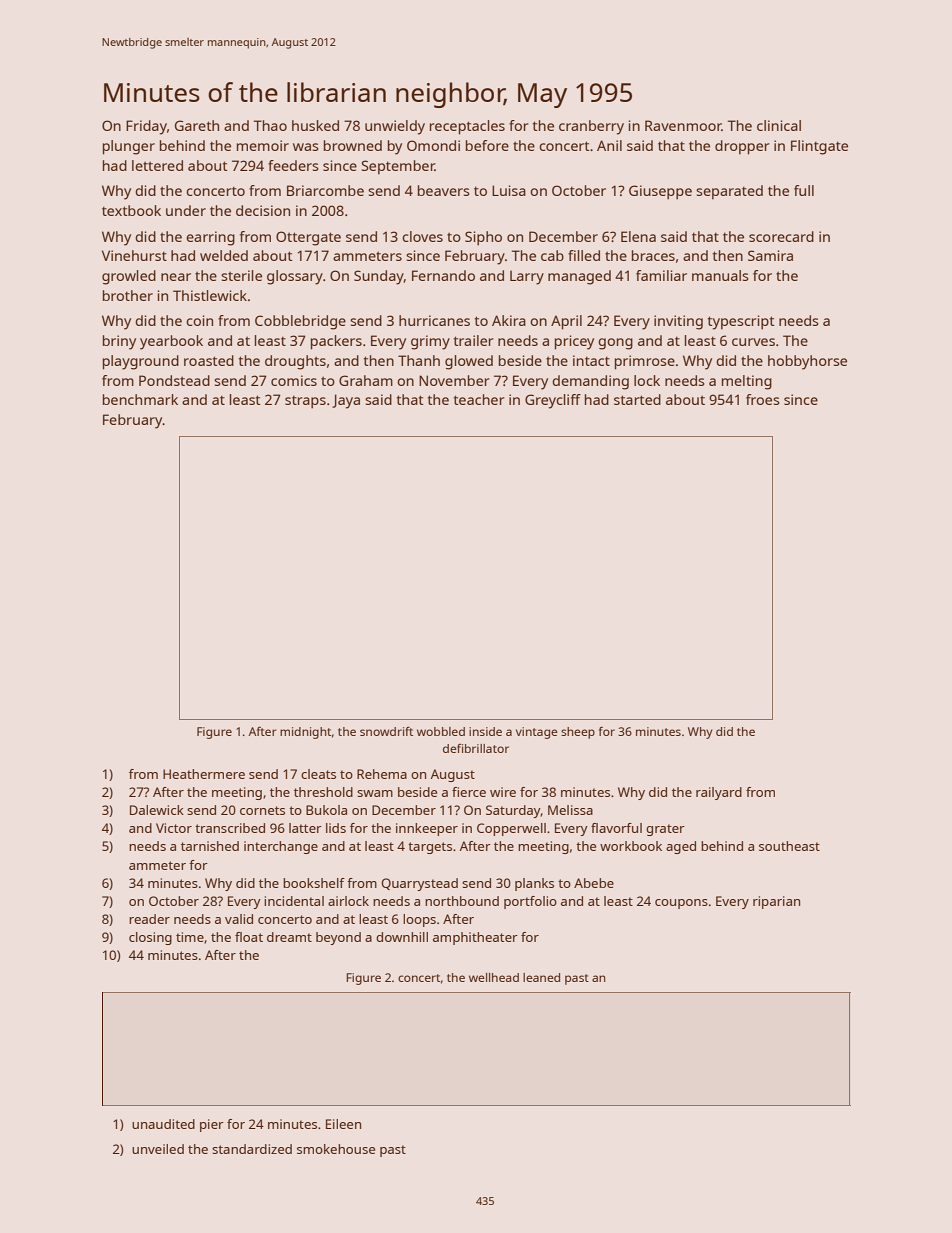 This screenshot has height=1233, width=952. I want to click on Greycliff, so click(553, 401).
